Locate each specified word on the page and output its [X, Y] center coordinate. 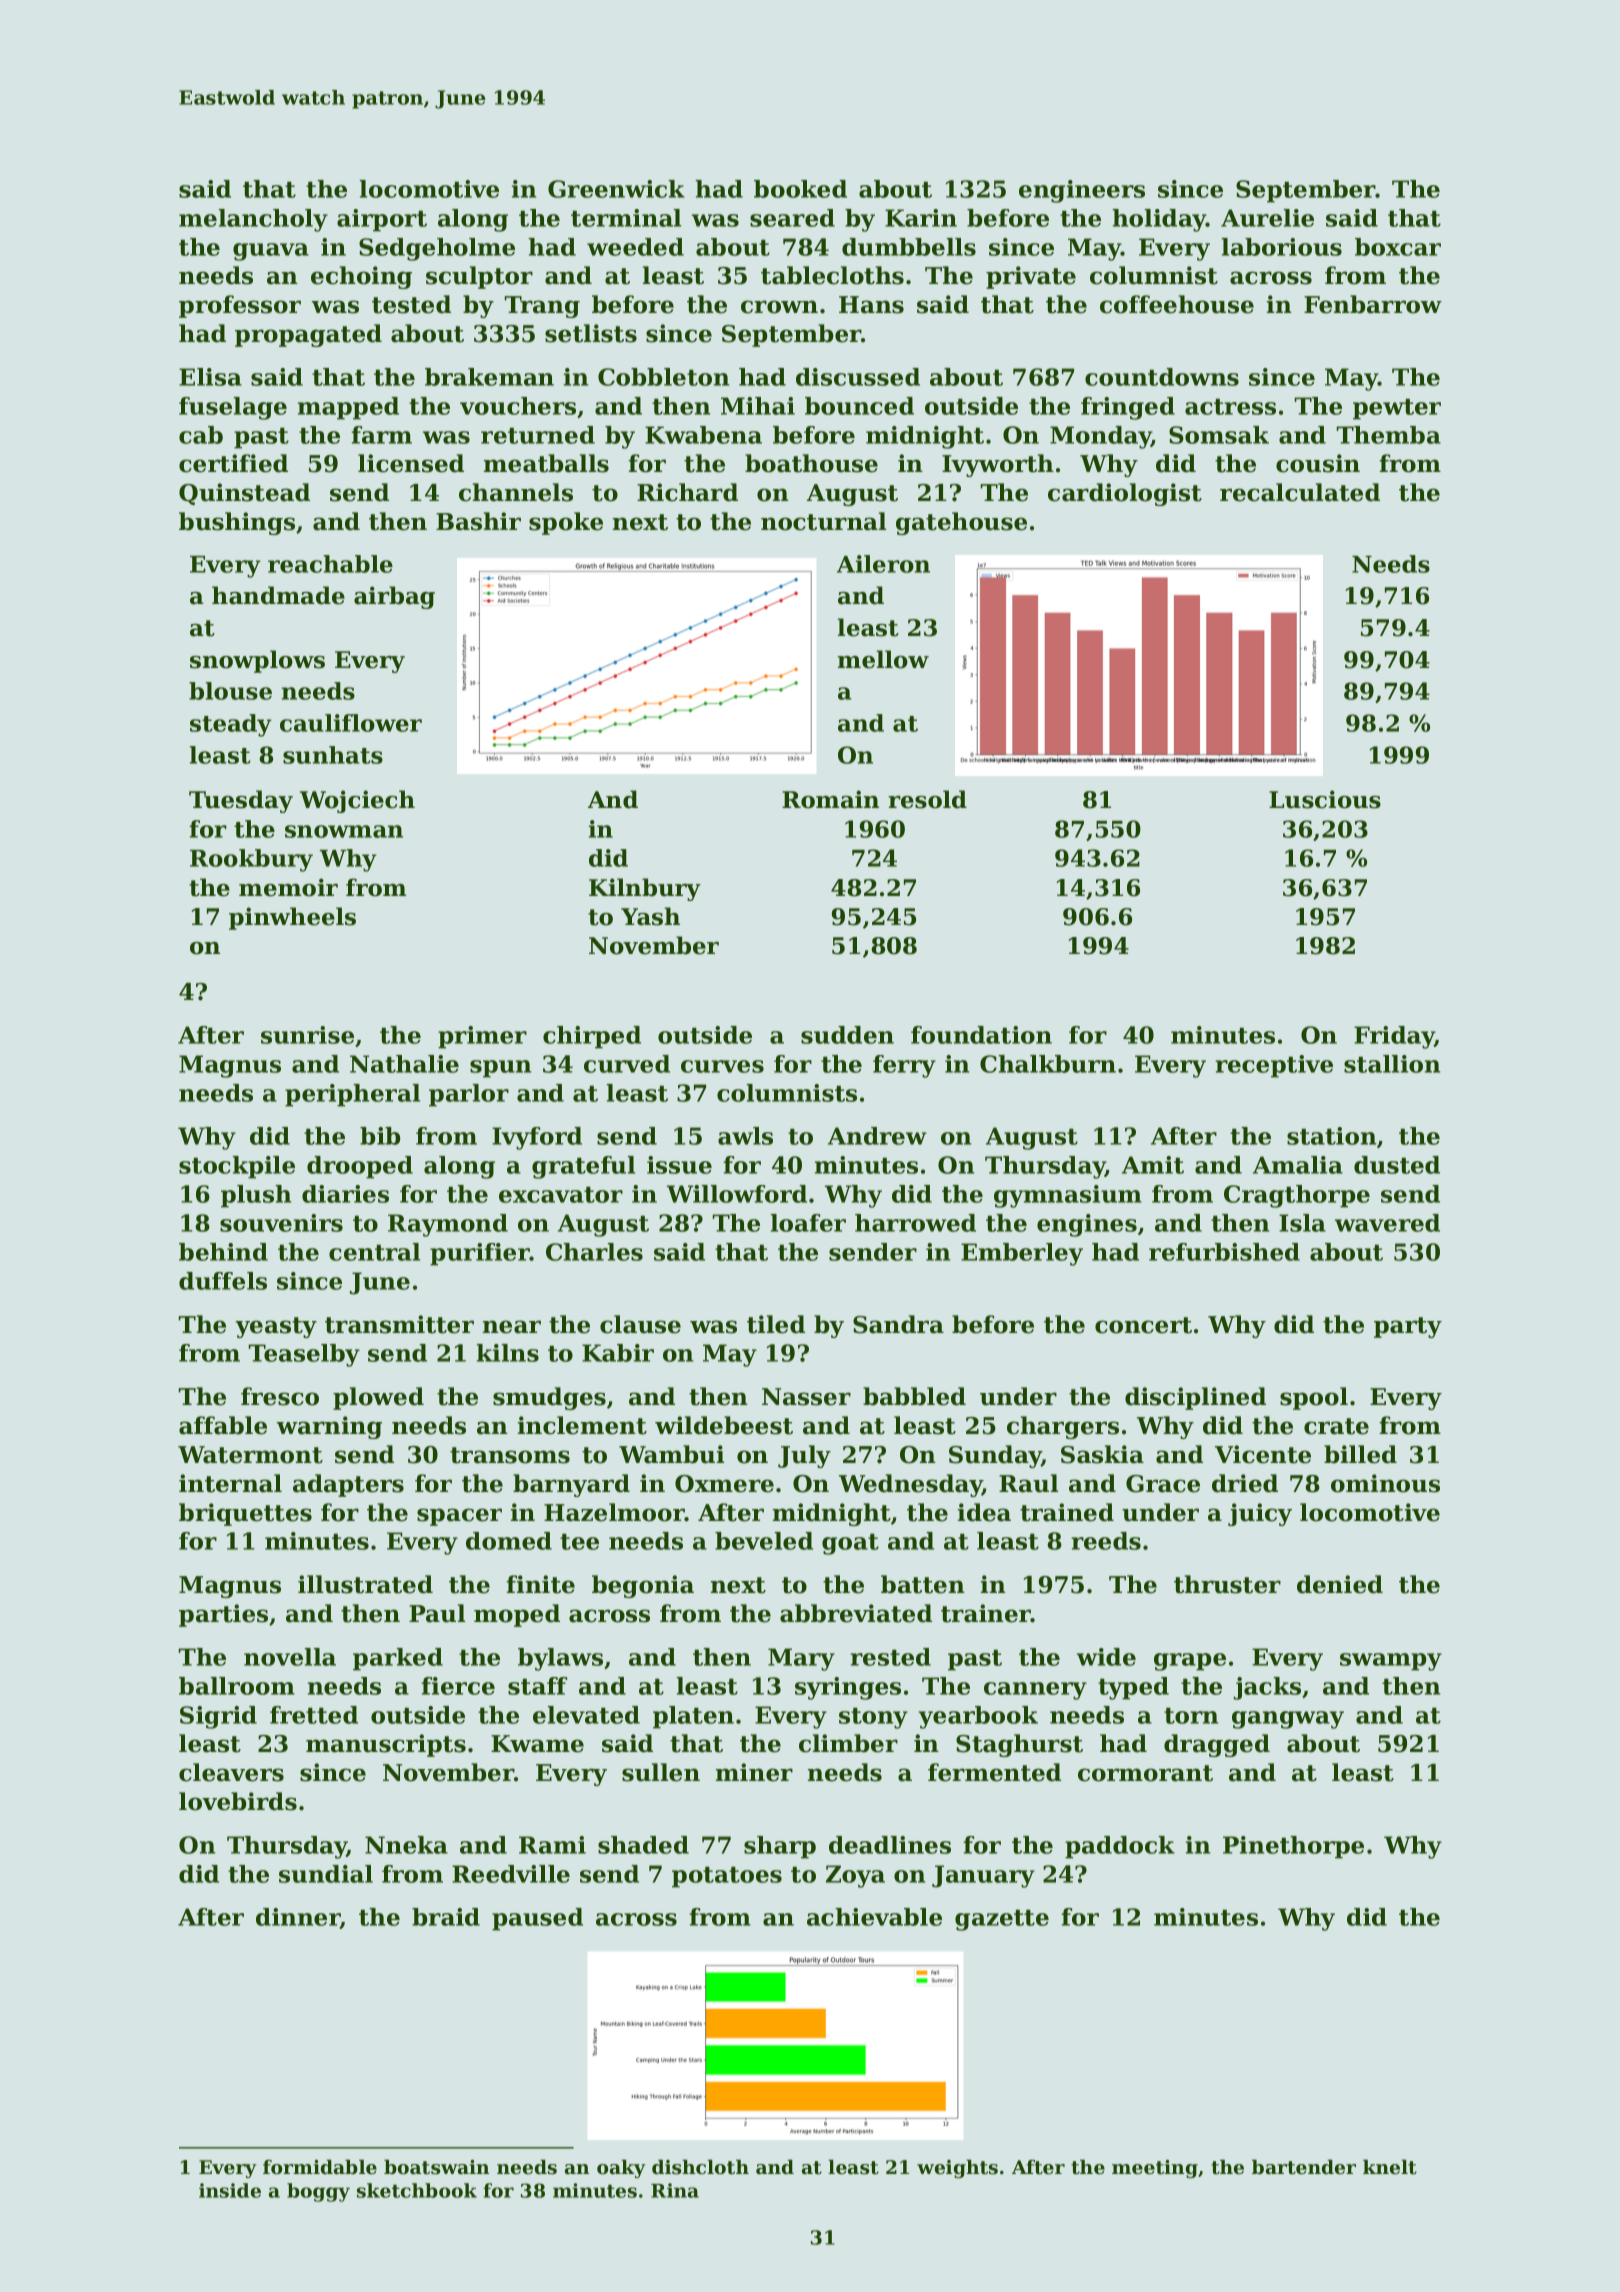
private [1031, 277]
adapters [348, 1485]
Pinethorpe [1293, 1847]
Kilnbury [645, 889]
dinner [298, 1918]
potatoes [727, 1877]
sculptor [479, 277]
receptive [1274, 1066]
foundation [981, 1035]
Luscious [1325, 799]
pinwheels [292, 918]
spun [501, 1069]
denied [1340, 1584]
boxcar [1398, 247]
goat [850, 1544]
